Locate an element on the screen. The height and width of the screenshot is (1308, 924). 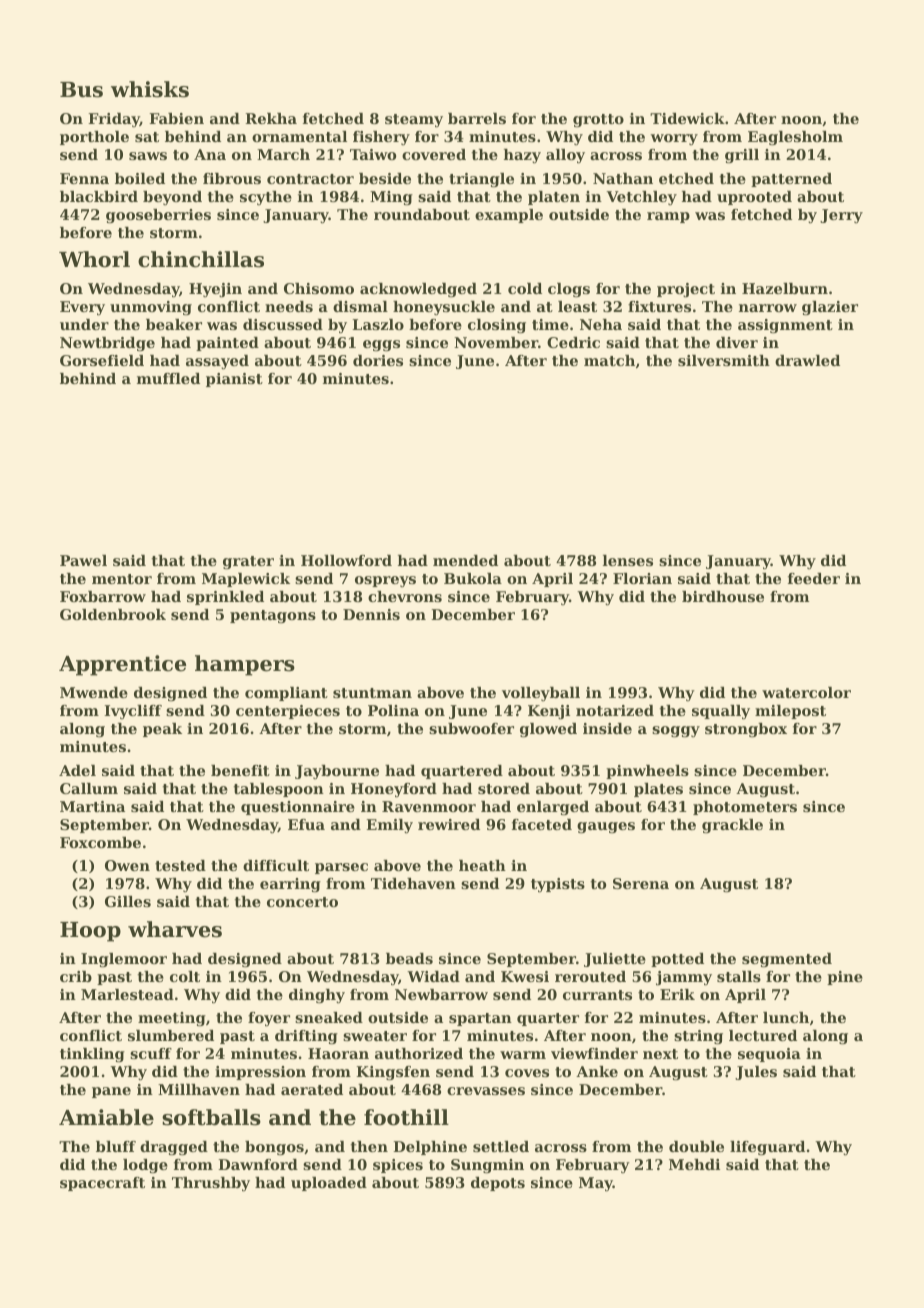
whisks is located at coordinates (150, 89).
